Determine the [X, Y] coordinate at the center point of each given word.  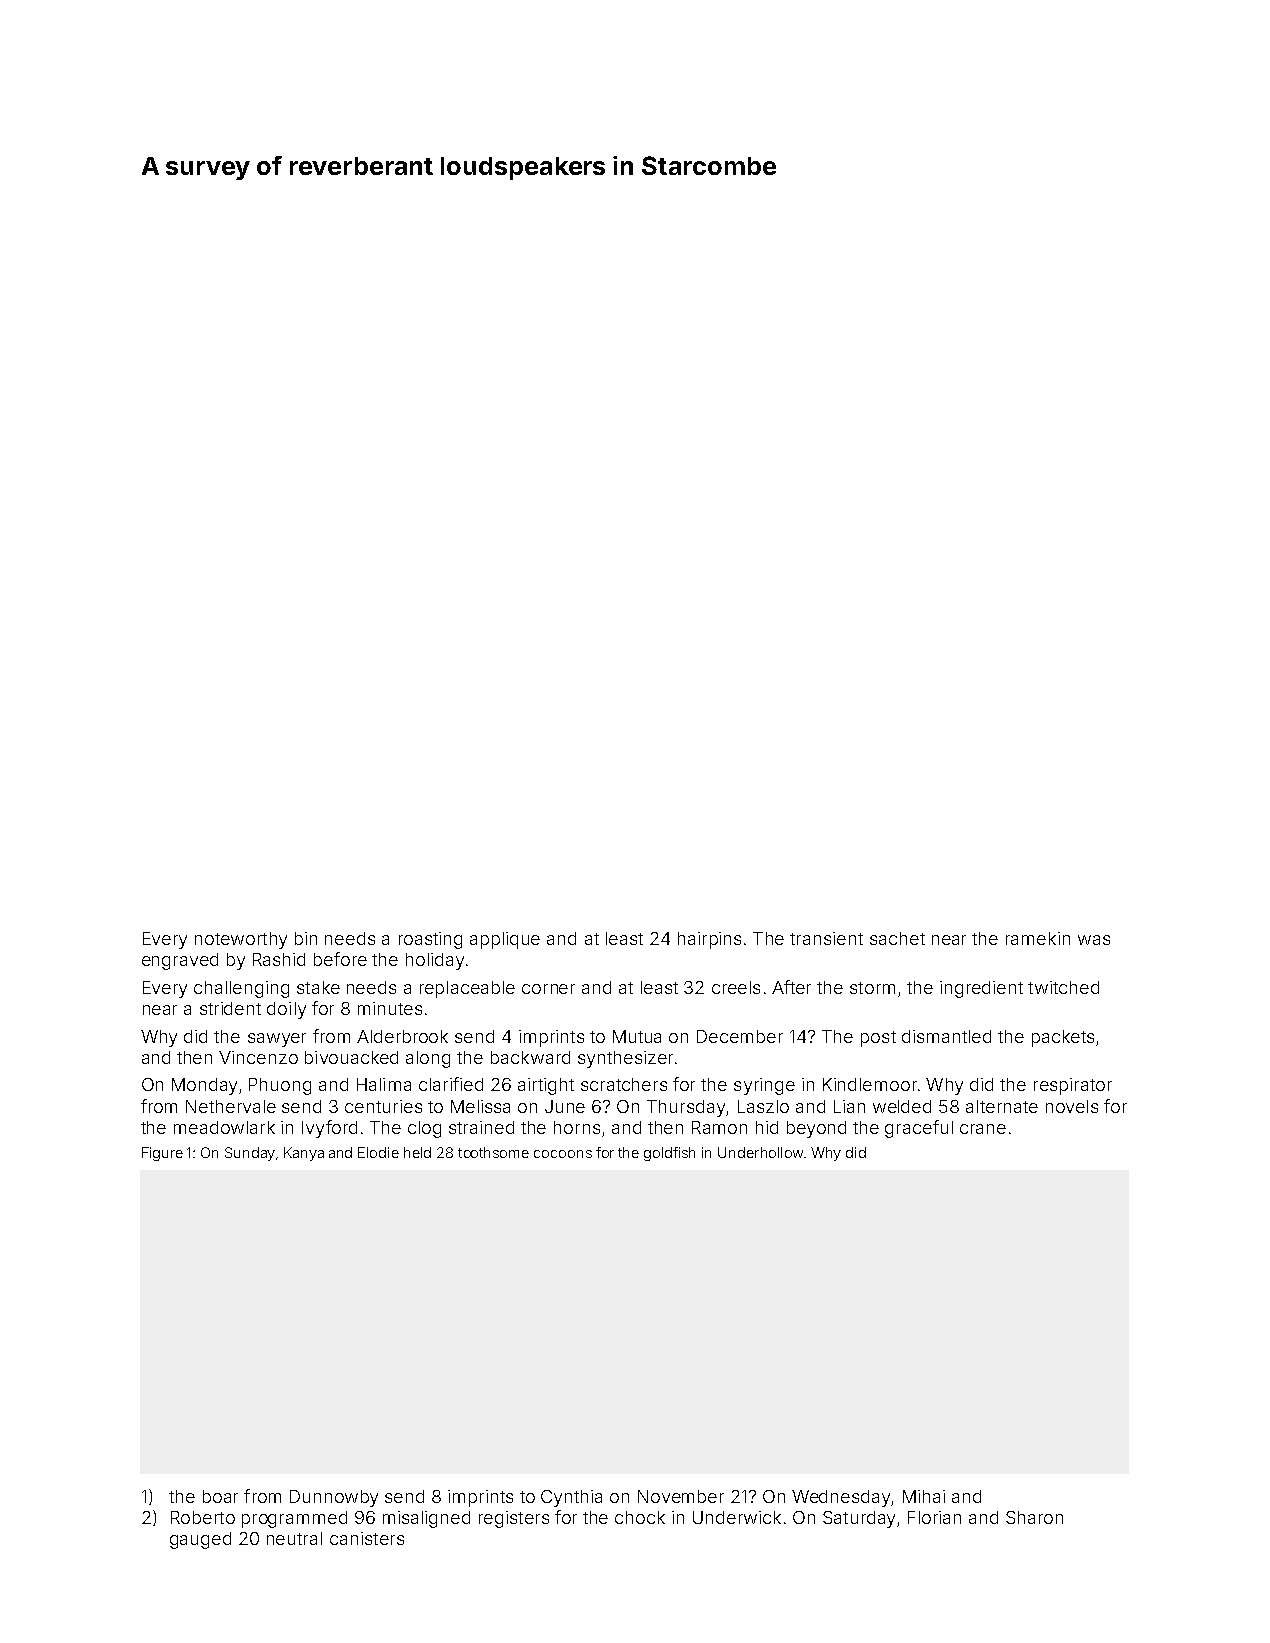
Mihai [924, 1496]
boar [220, 1496]
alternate [1002, 1106]
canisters [367, 1538]
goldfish [669, 1154]
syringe [764, 1086]
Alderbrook [402, 1036]
